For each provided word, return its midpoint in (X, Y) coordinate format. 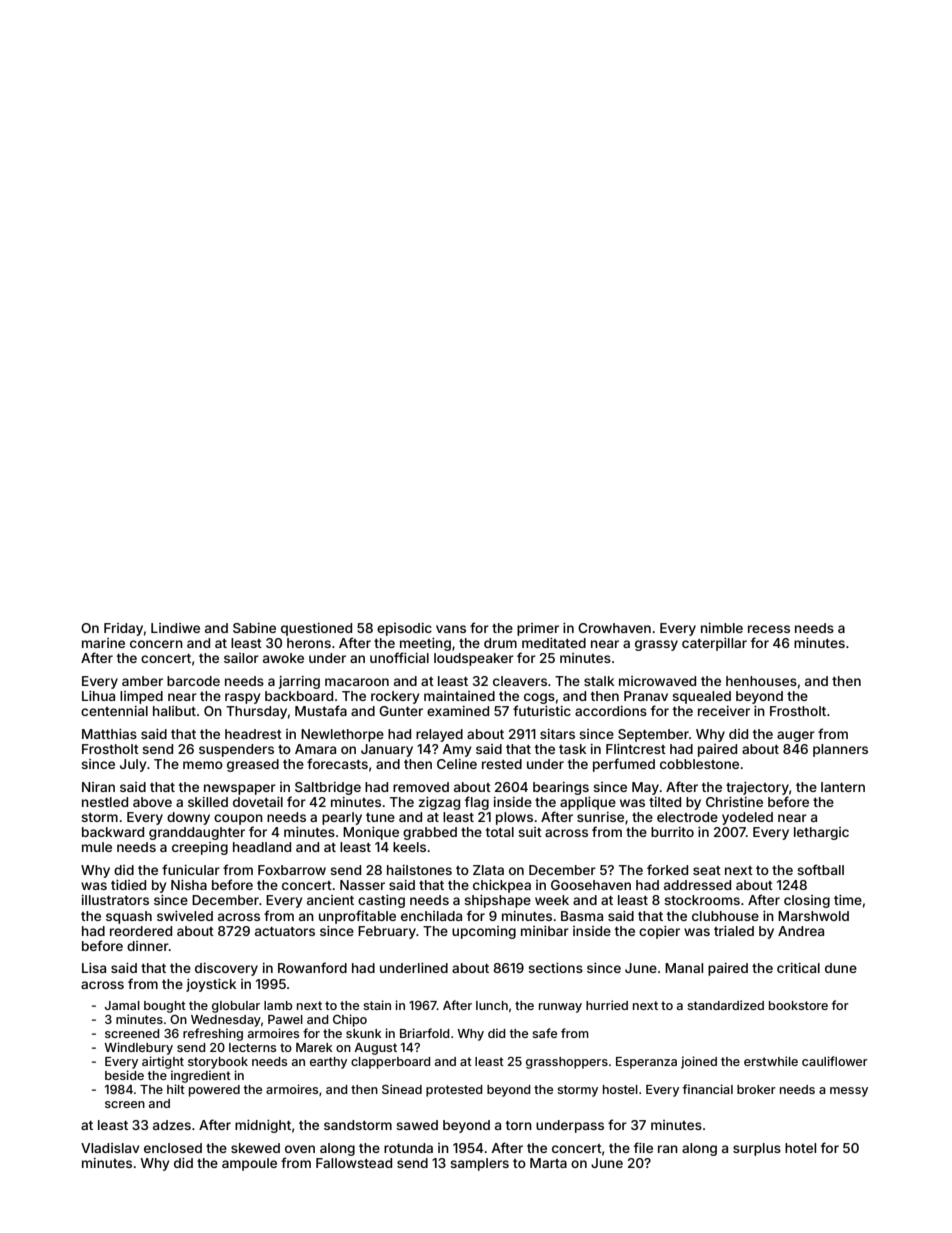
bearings (561, 788)
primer (538, 629)
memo (203, 765)
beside (124, 1075)
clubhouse (725, 916)
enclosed (173, 1148)
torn (519, 1125)
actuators (285, 931)
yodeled (747, 818)
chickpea (502, 886)
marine (103, 643)
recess (769, 629)
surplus (757, 1149)
